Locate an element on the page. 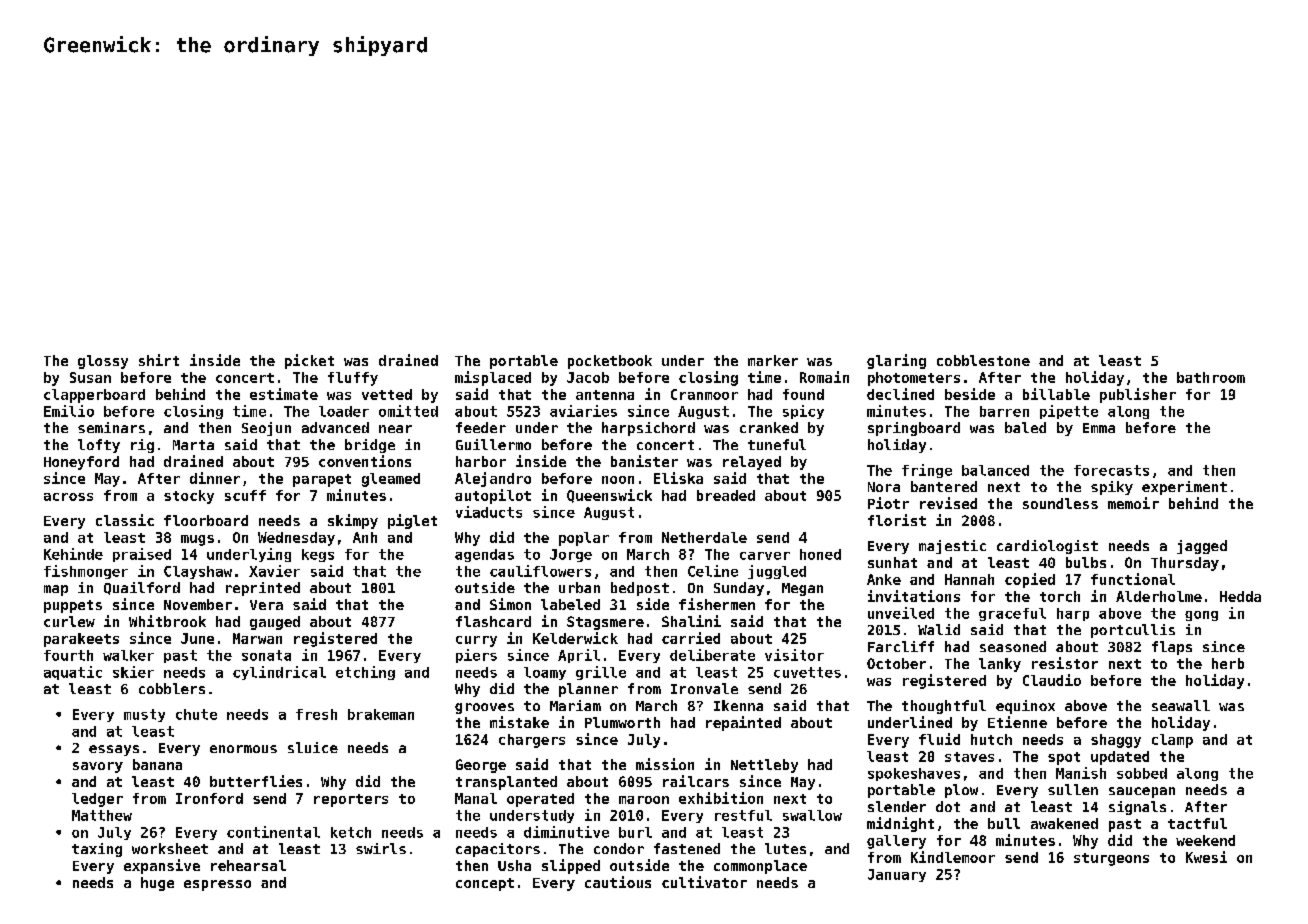 The image size is (1308, 924). huge is located at coordinates (157, 884).
